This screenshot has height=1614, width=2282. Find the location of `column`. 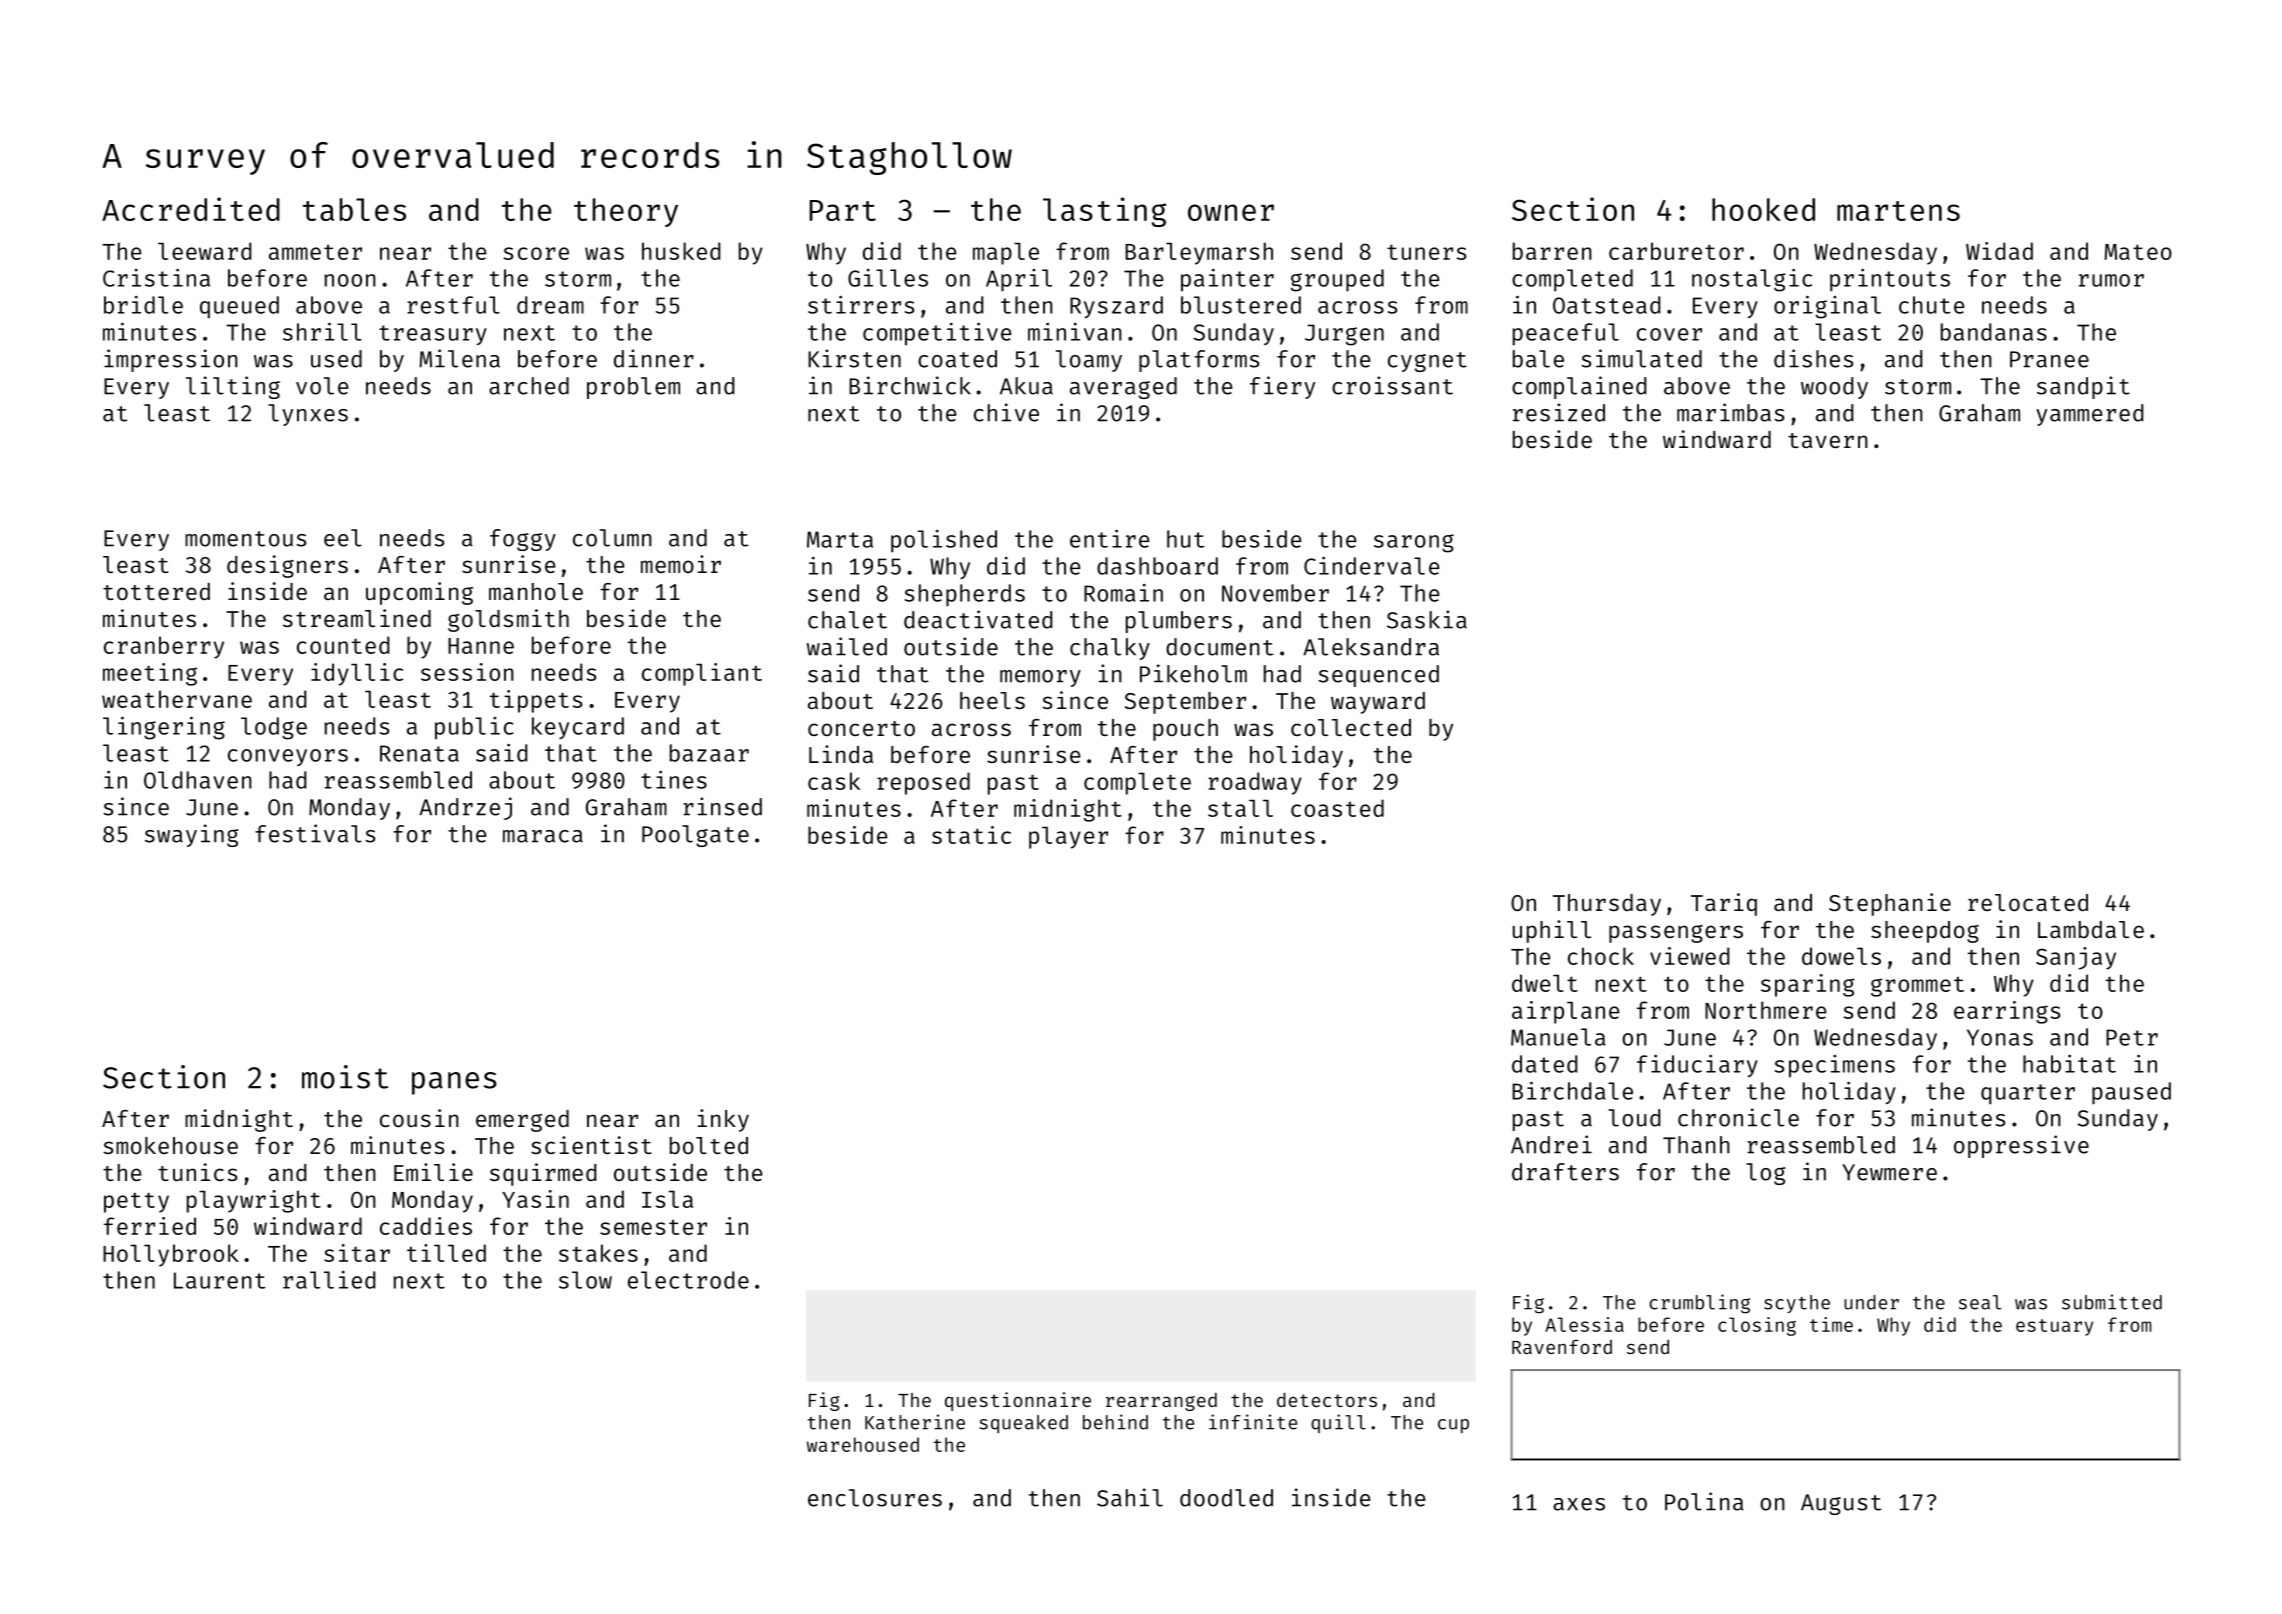

column is located at coordinates (612, 538).
